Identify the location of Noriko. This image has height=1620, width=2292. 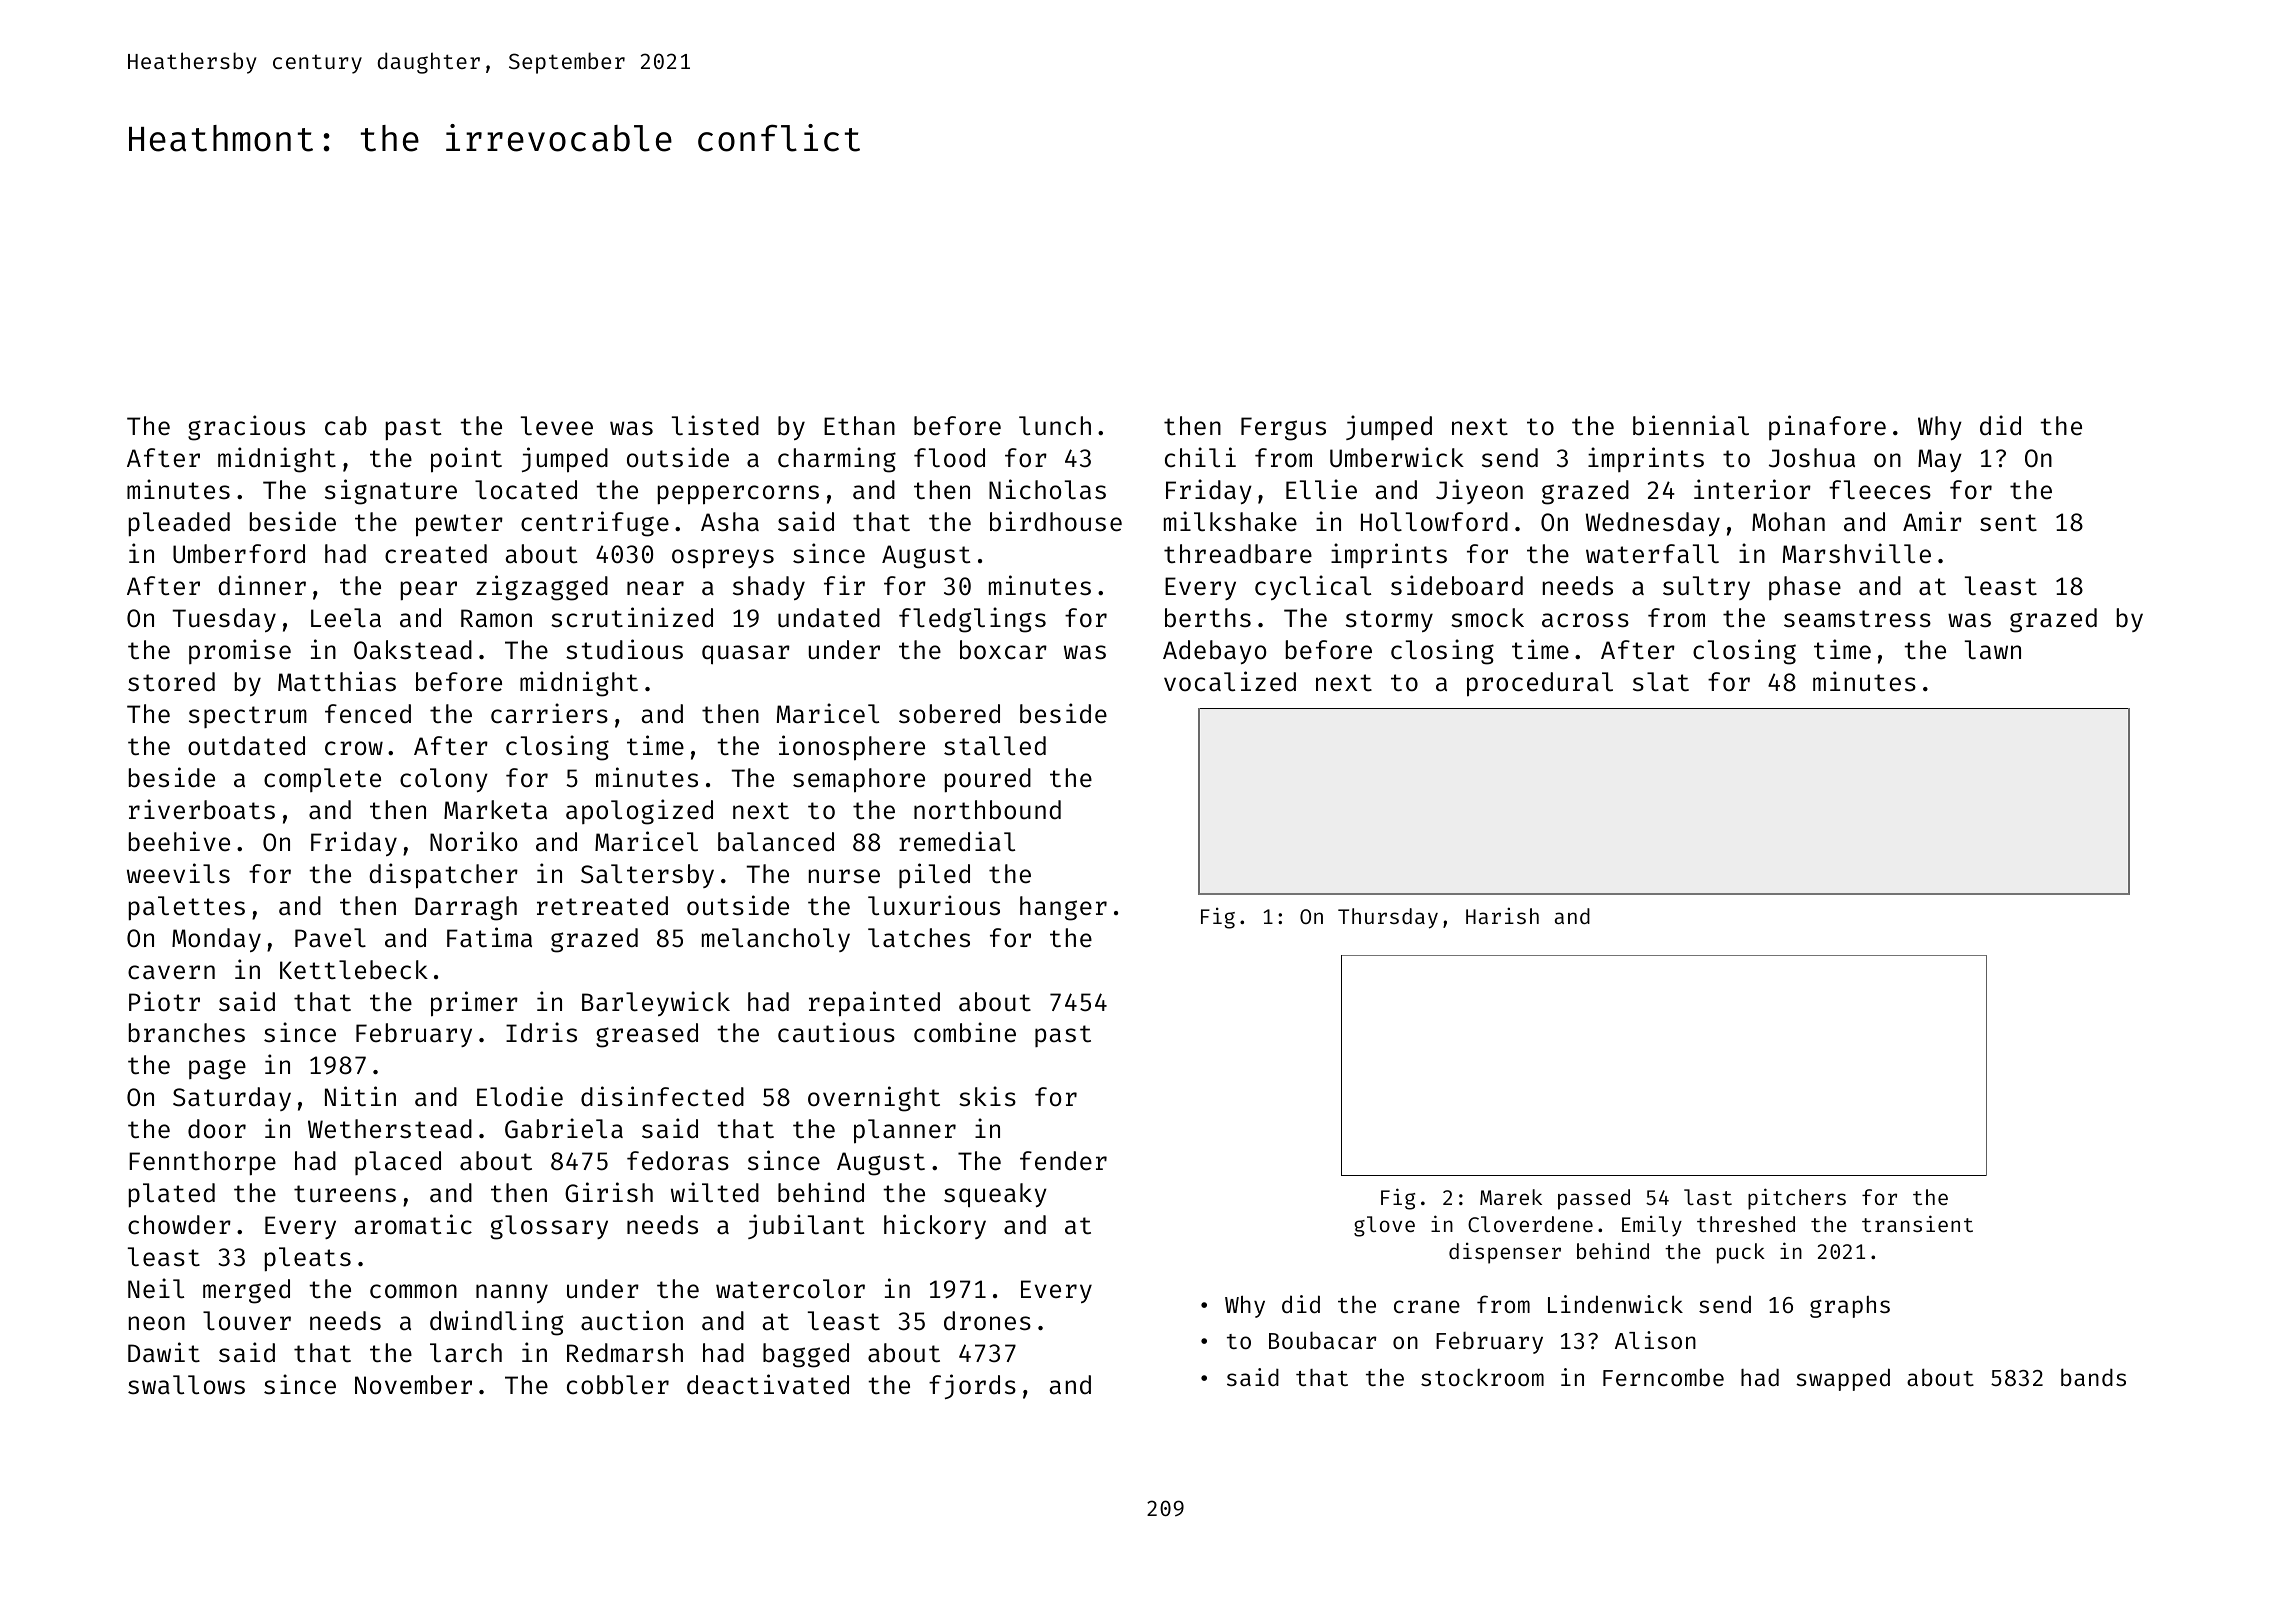
(473, 841).
